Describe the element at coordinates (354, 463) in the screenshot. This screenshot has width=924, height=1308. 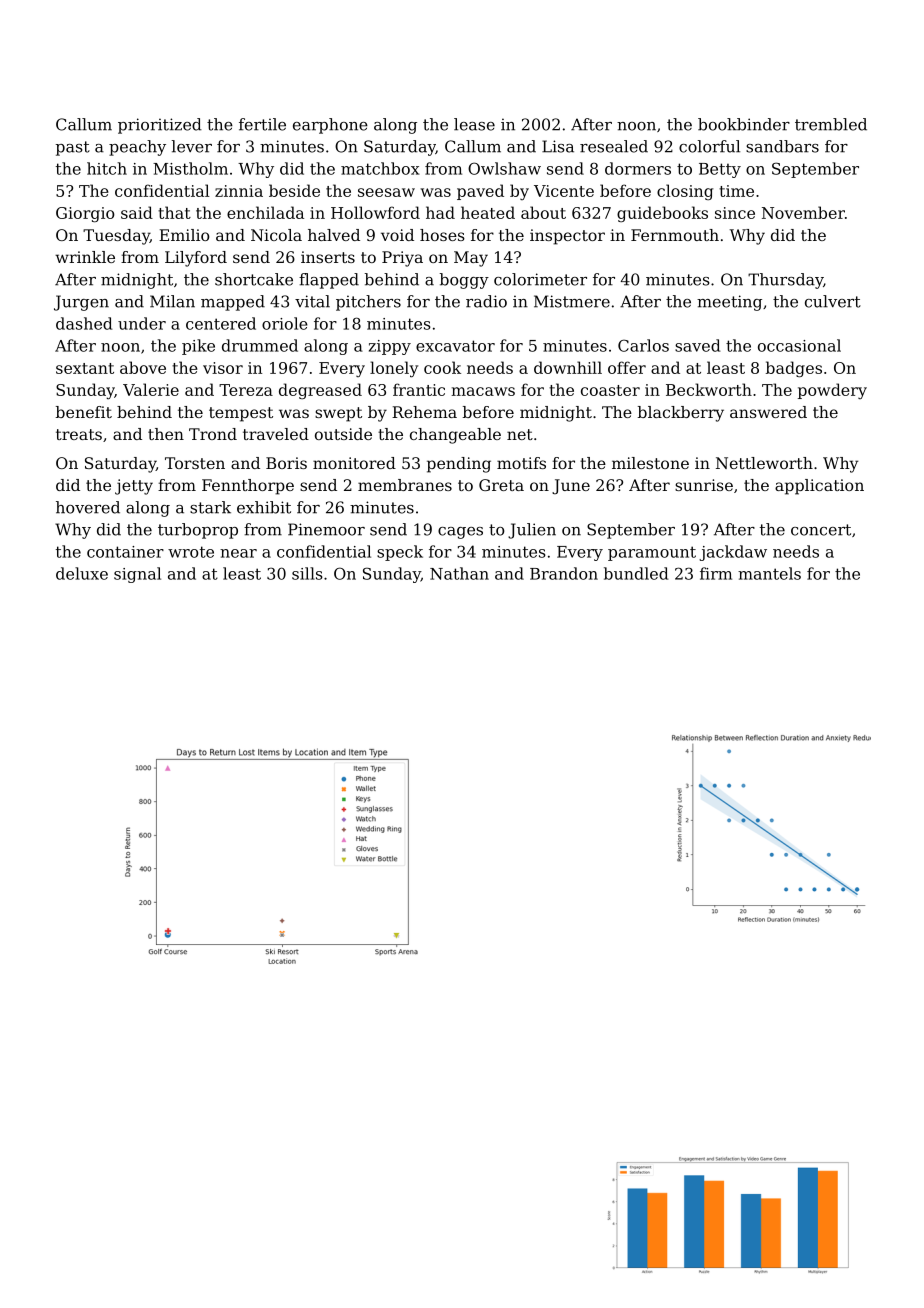
I see `monitored` at that location.
